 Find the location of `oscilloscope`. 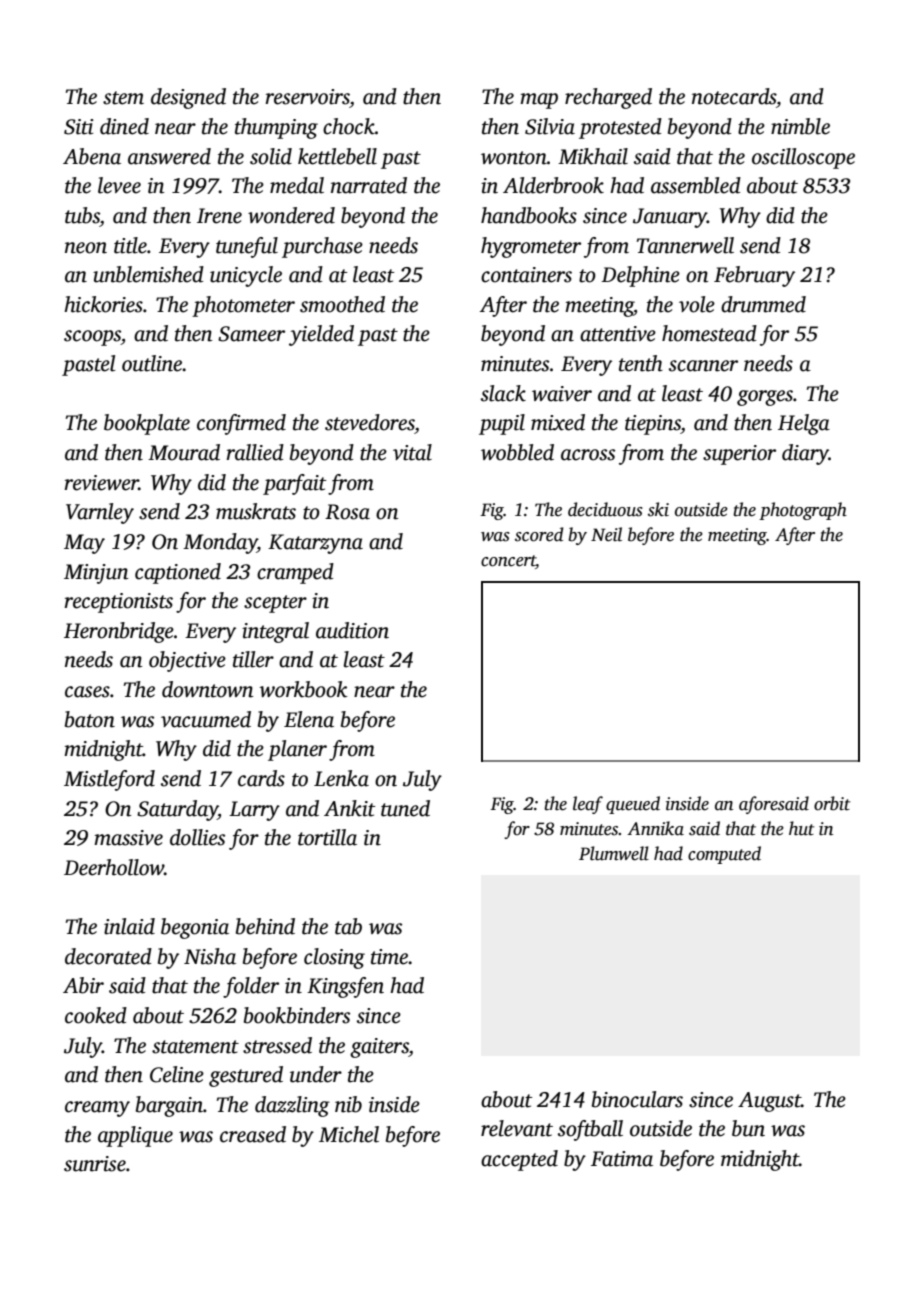

oscilloscope is located at coordinates (803, 158).
